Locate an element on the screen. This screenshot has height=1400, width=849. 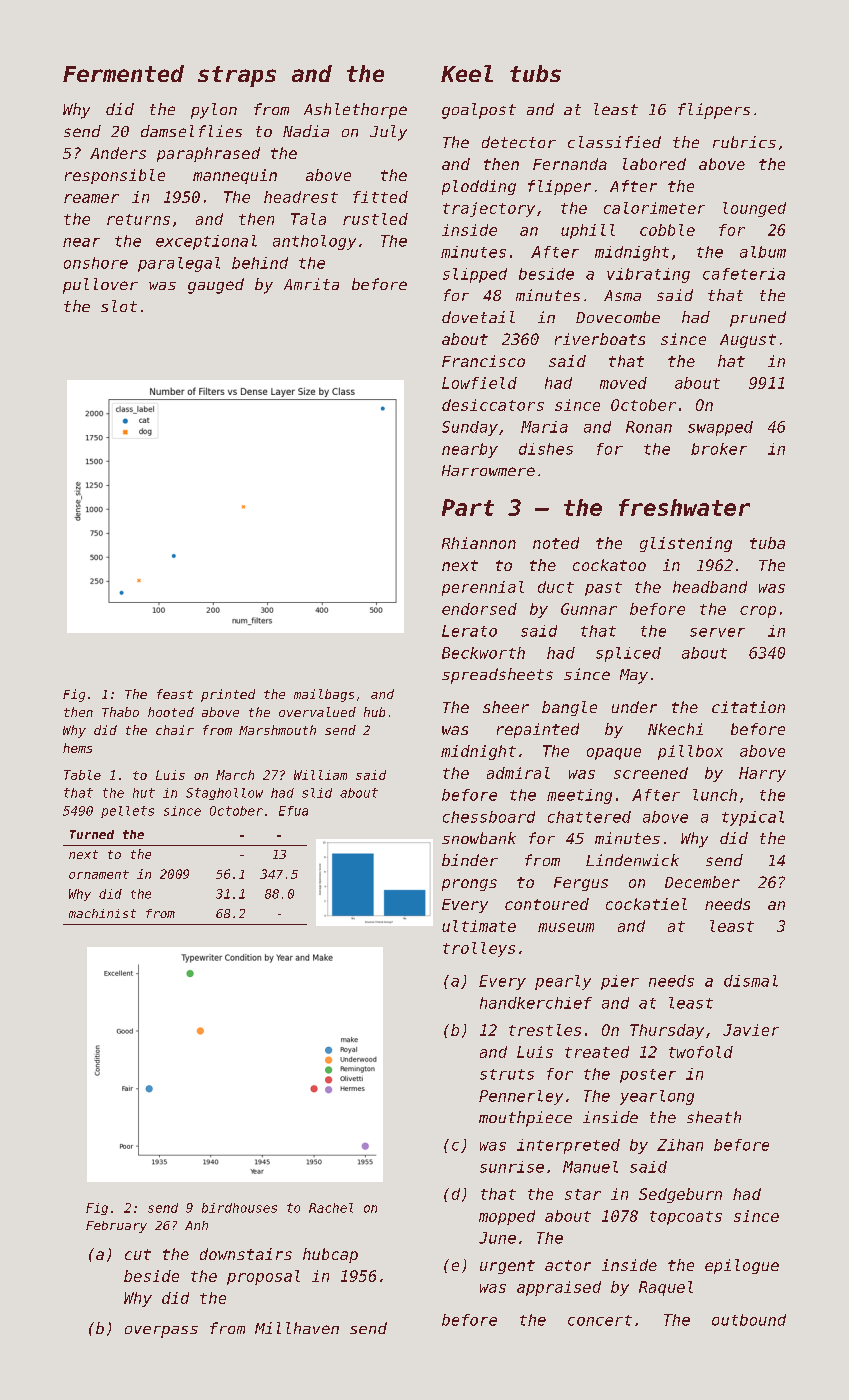
broker is located at coordinates (719, 449).
